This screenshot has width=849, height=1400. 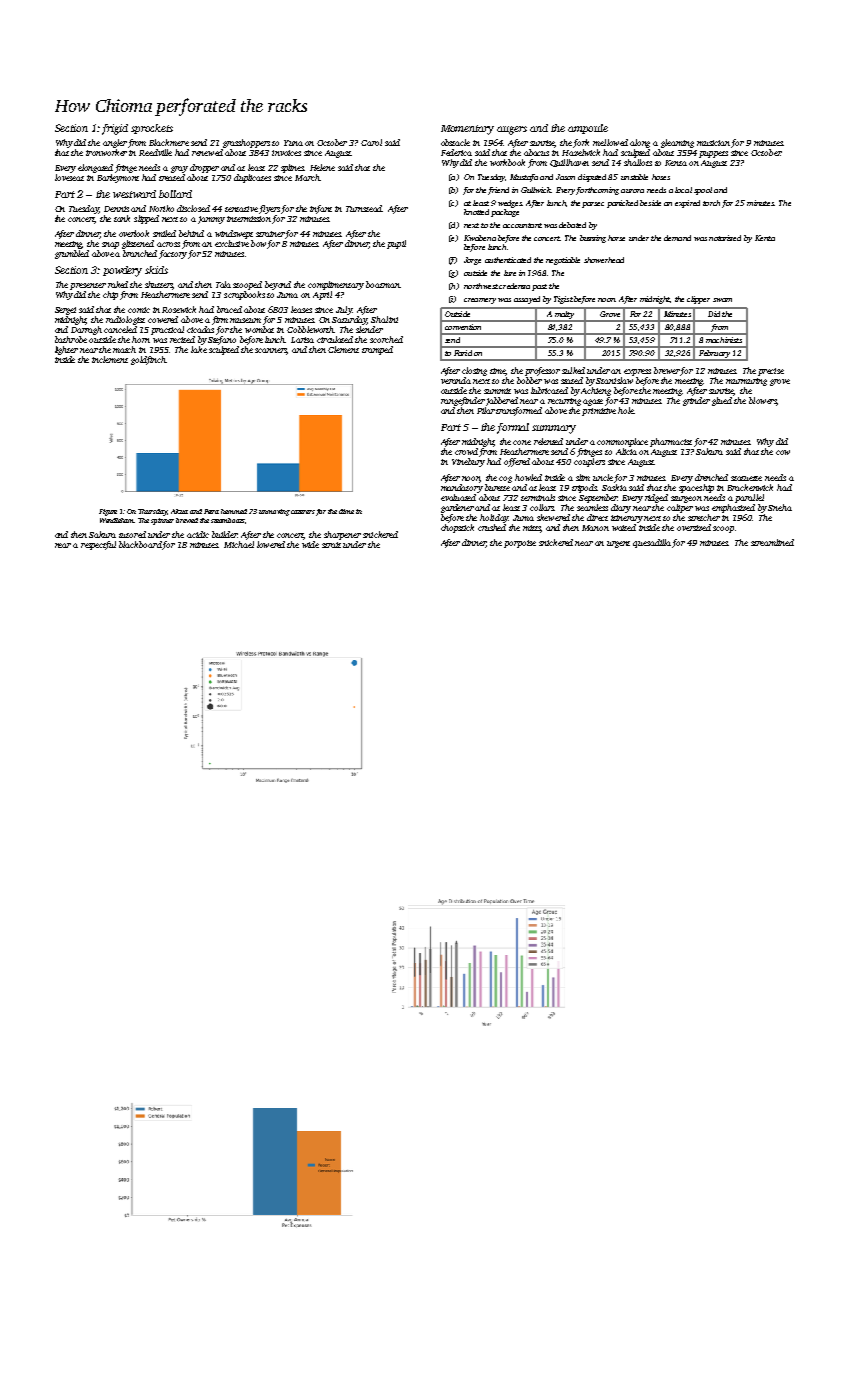 What do you see at coordinates (179, 511) in the screenshot?
I see `Akua` at bounding box center [179, 511].
